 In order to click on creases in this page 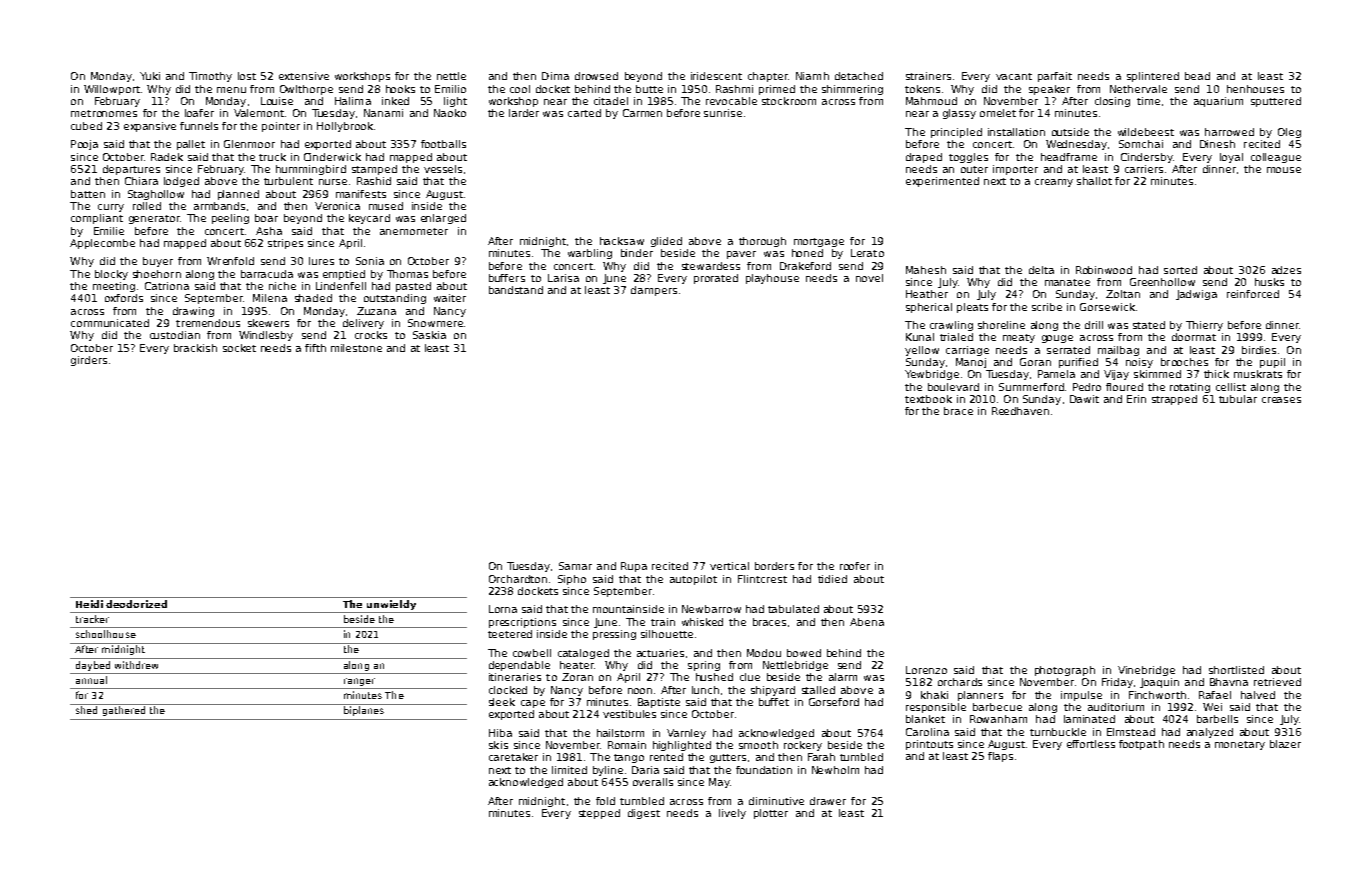, I will do `click(1281, 400)`.
